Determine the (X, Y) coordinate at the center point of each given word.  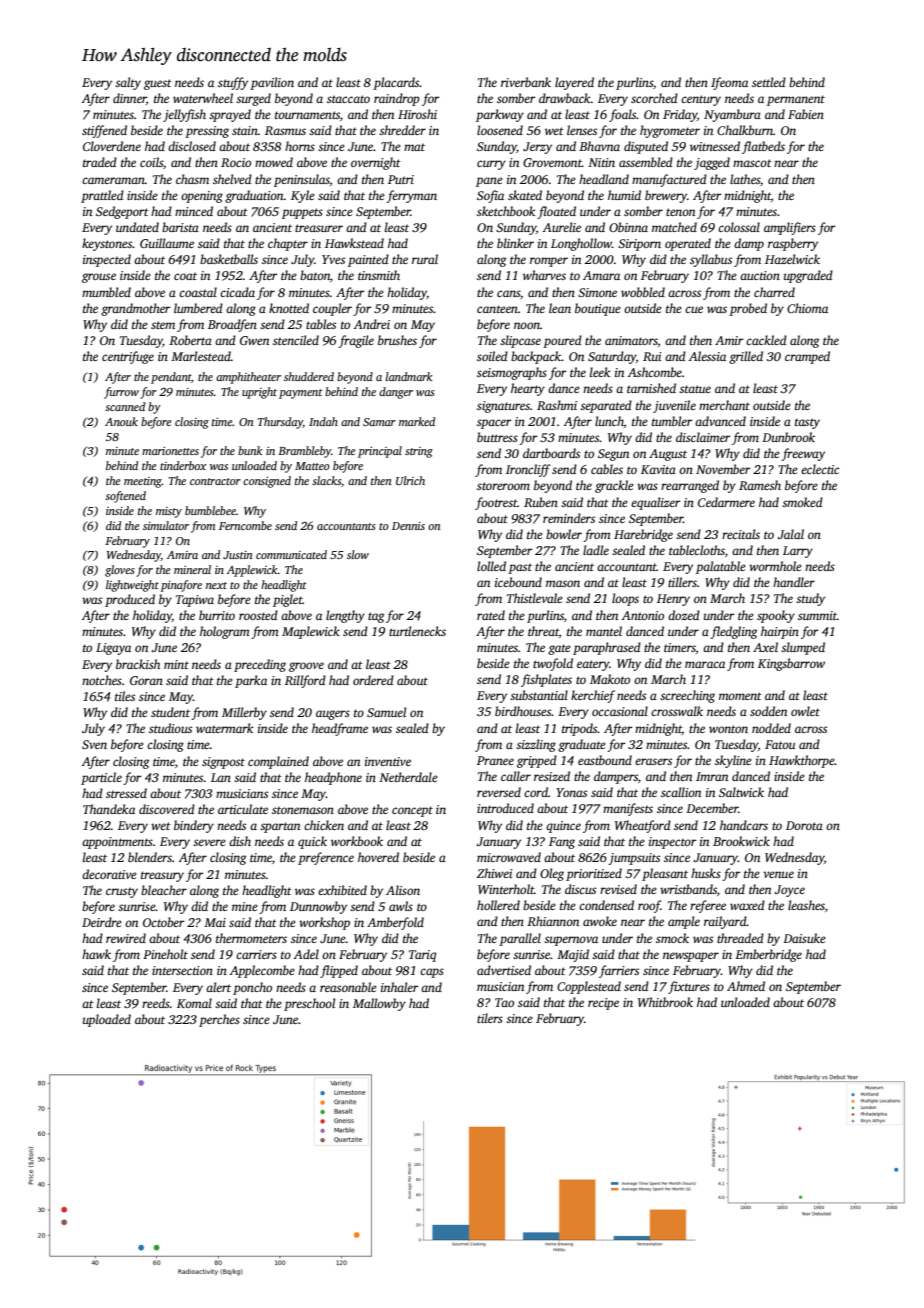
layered (574, 83)
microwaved (509, 857)
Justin (238, 555)
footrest (496, 503)
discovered (167, 809)
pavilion (272, 83)
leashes (806, 905)
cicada (237, 292)
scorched (654, 98)
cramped (807, 357)
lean (560, 308)
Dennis (408, 526)
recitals (741, 534)
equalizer (656, 503)
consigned (267, 482)
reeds (156, 1003)
